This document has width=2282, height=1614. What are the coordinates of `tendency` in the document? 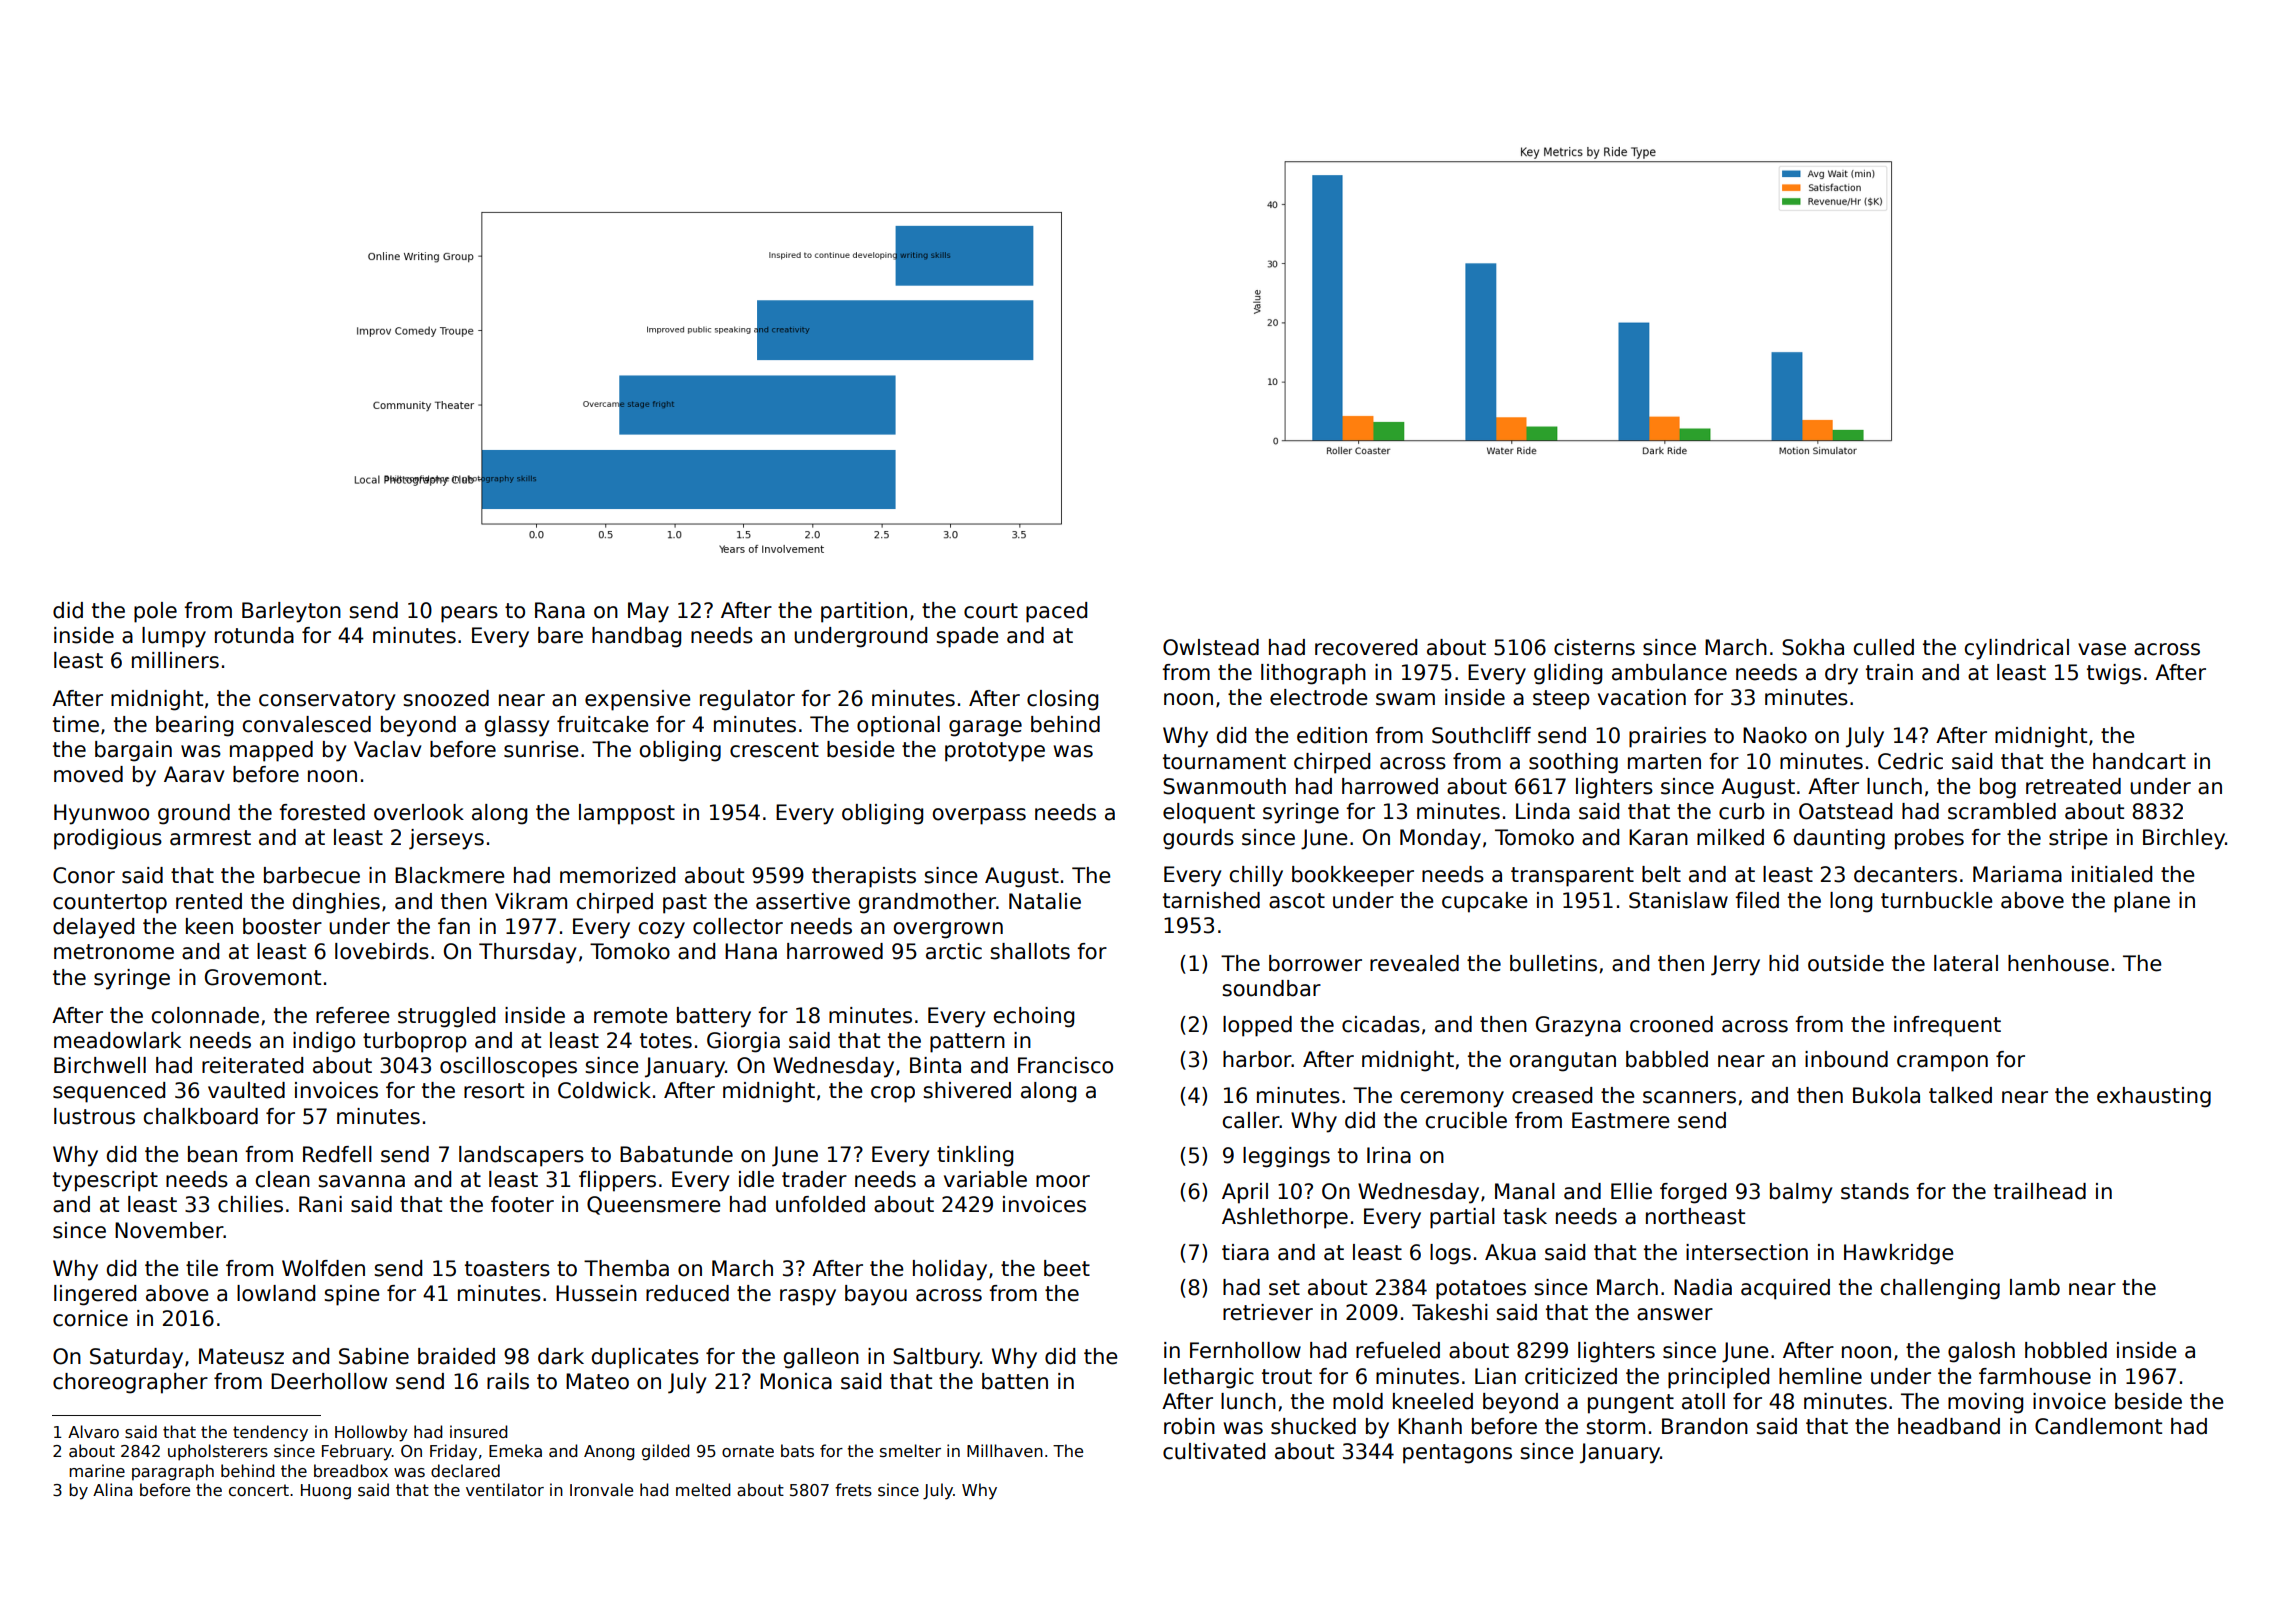 It's located at (270, 1433).
